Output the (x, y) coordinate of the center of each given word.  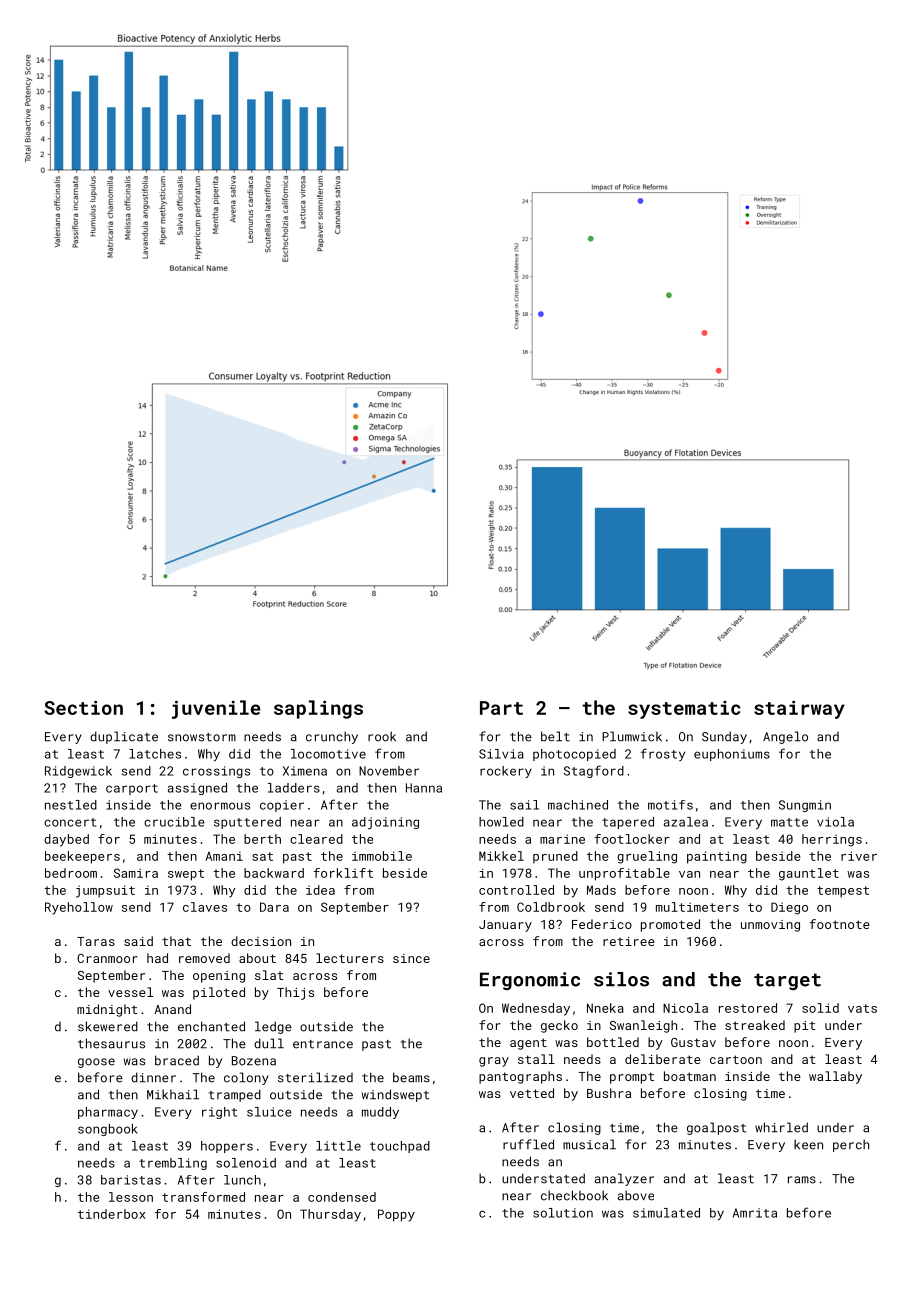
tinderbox (112, 1214)
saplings (318, 709)
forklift (343, 873)
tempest (843, 892)
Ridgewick (78, 772)
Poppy (396, 1215)
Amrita (755, 1213)
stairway (799, 710)
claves (205, 907)
